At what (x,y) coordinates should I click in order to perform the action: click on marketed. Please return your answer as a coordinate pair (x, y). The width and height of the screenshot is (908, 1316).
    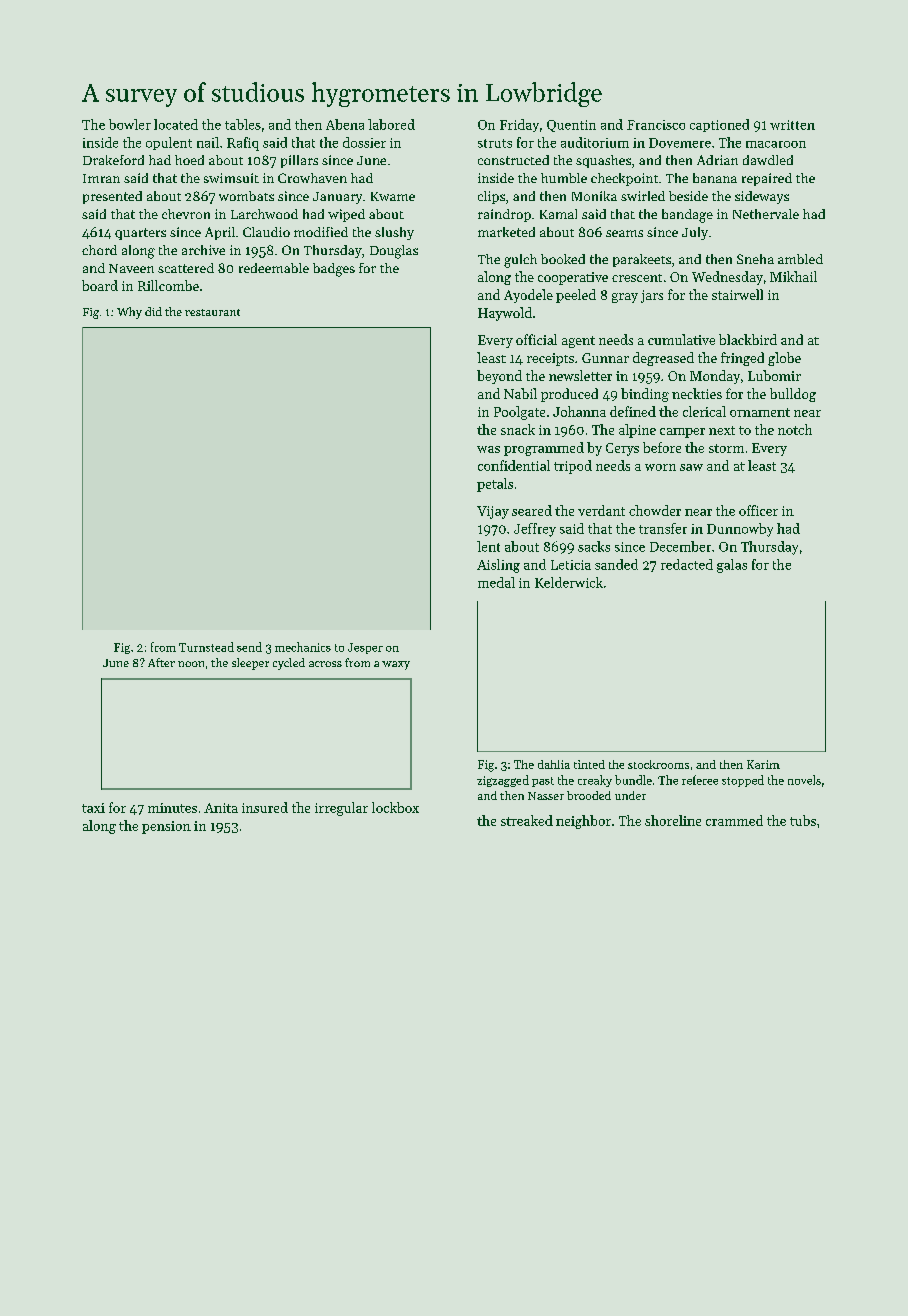
    Looking at the image, I should click on (506, 232).
